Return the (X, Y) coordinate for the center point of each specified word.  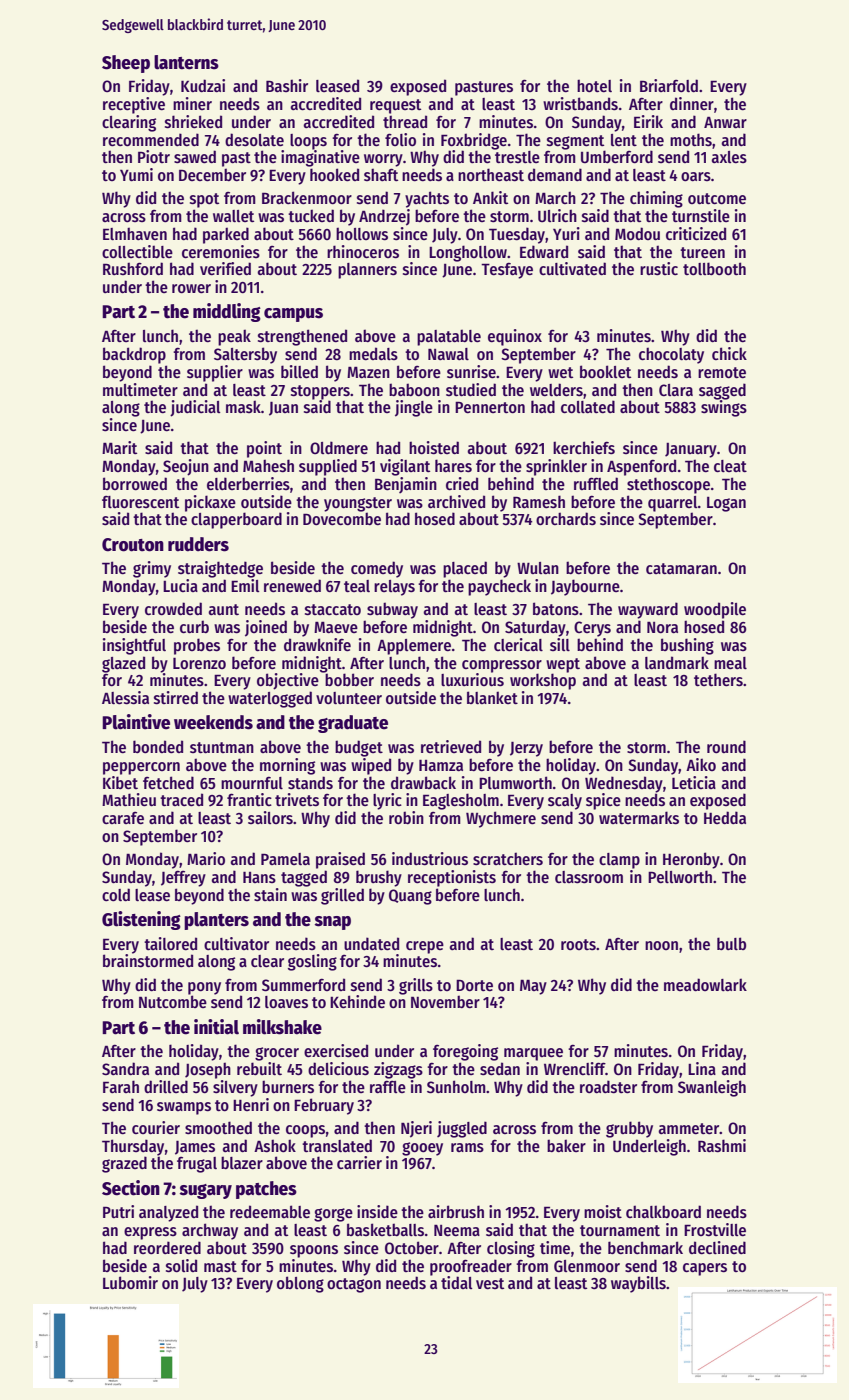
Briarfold (669, 85)
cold (116, 894)
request (395, 106)
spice (603, 801)
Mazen (368, 372)
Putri (118, 1211)
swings (724, 408)
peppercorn (141, 768)
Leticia (694, 782)
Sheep (126, 64)
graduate (353, 724)
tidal (456, 1282)
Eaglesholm (461, 801)
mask (243, 406)
